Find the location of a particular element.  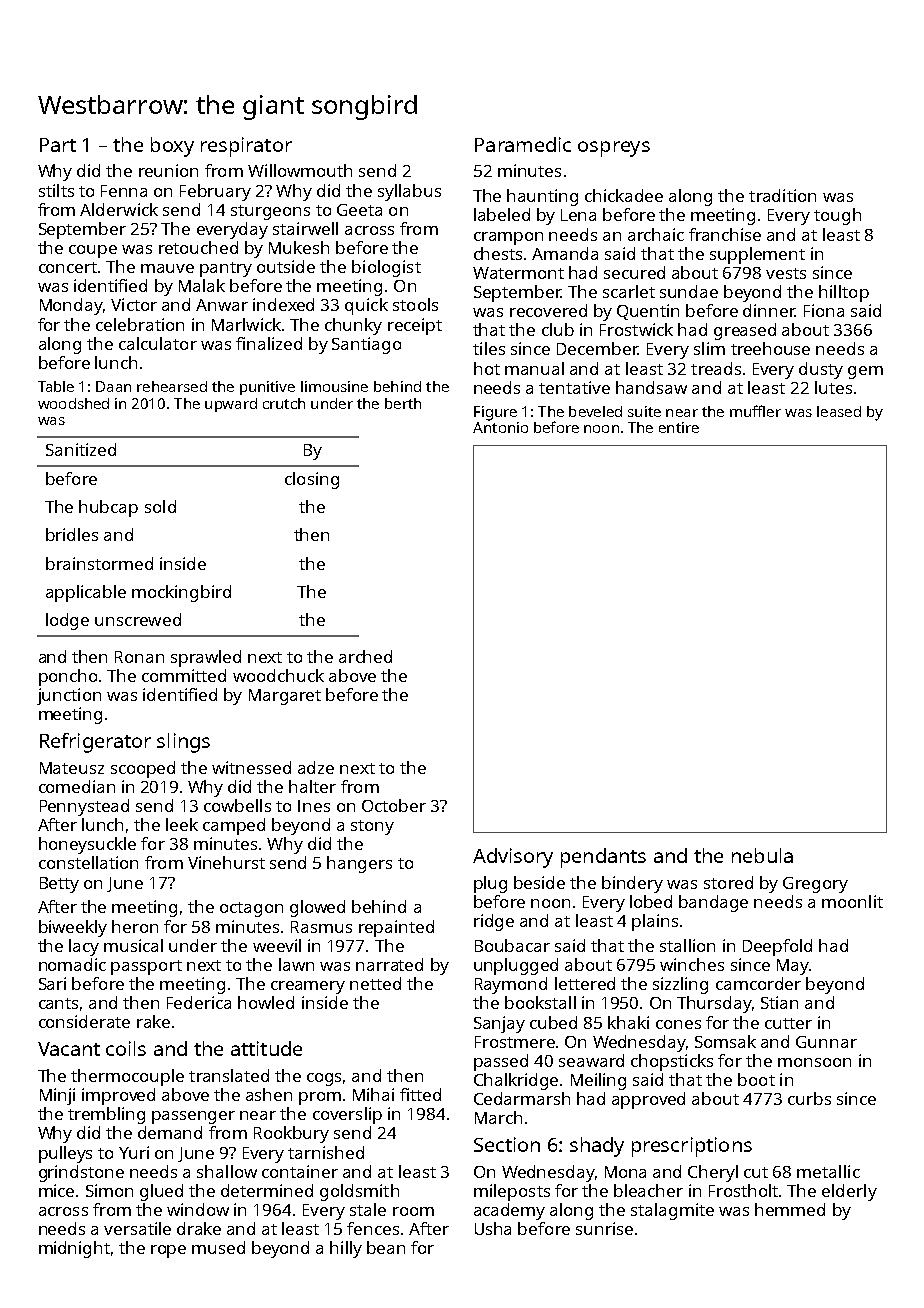

arched is located at coordinates (365, 656).
